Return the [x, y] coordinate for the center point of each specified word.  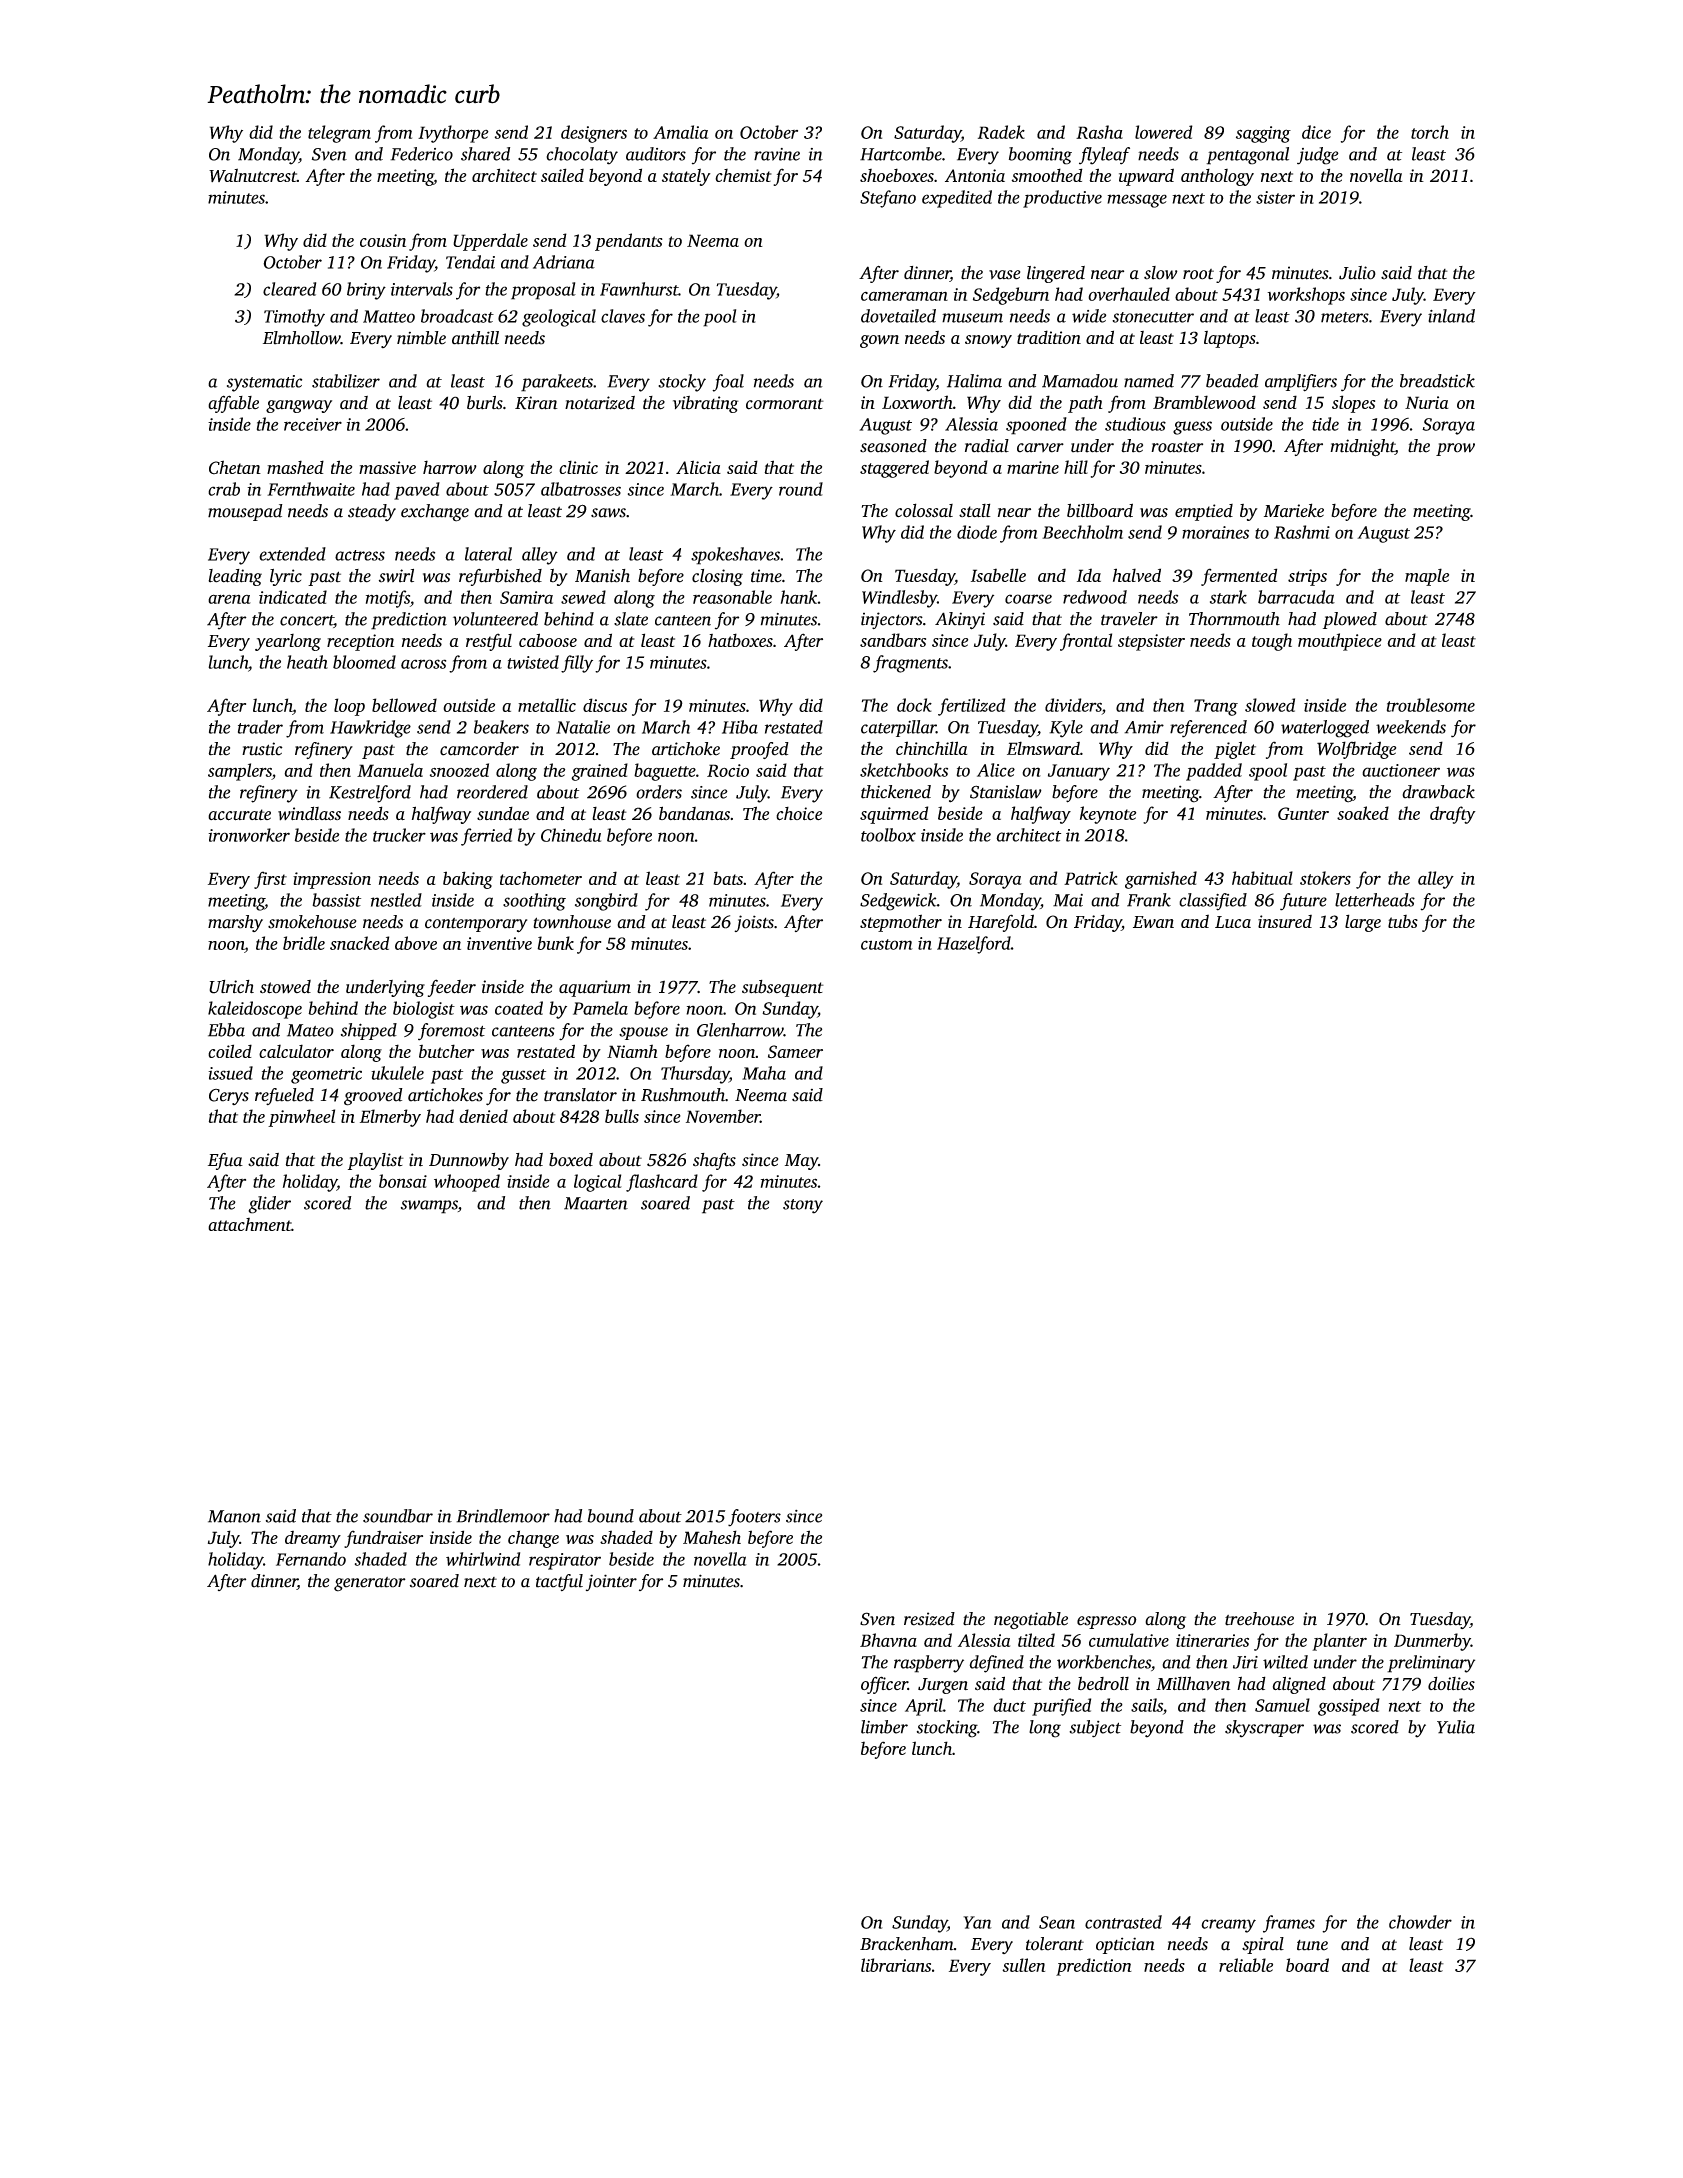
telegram [339, 134]
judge [1318, 156]
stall [975, 510]
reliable [1246, 1965]
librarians [896, 1965]
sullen [1023, 1965]
